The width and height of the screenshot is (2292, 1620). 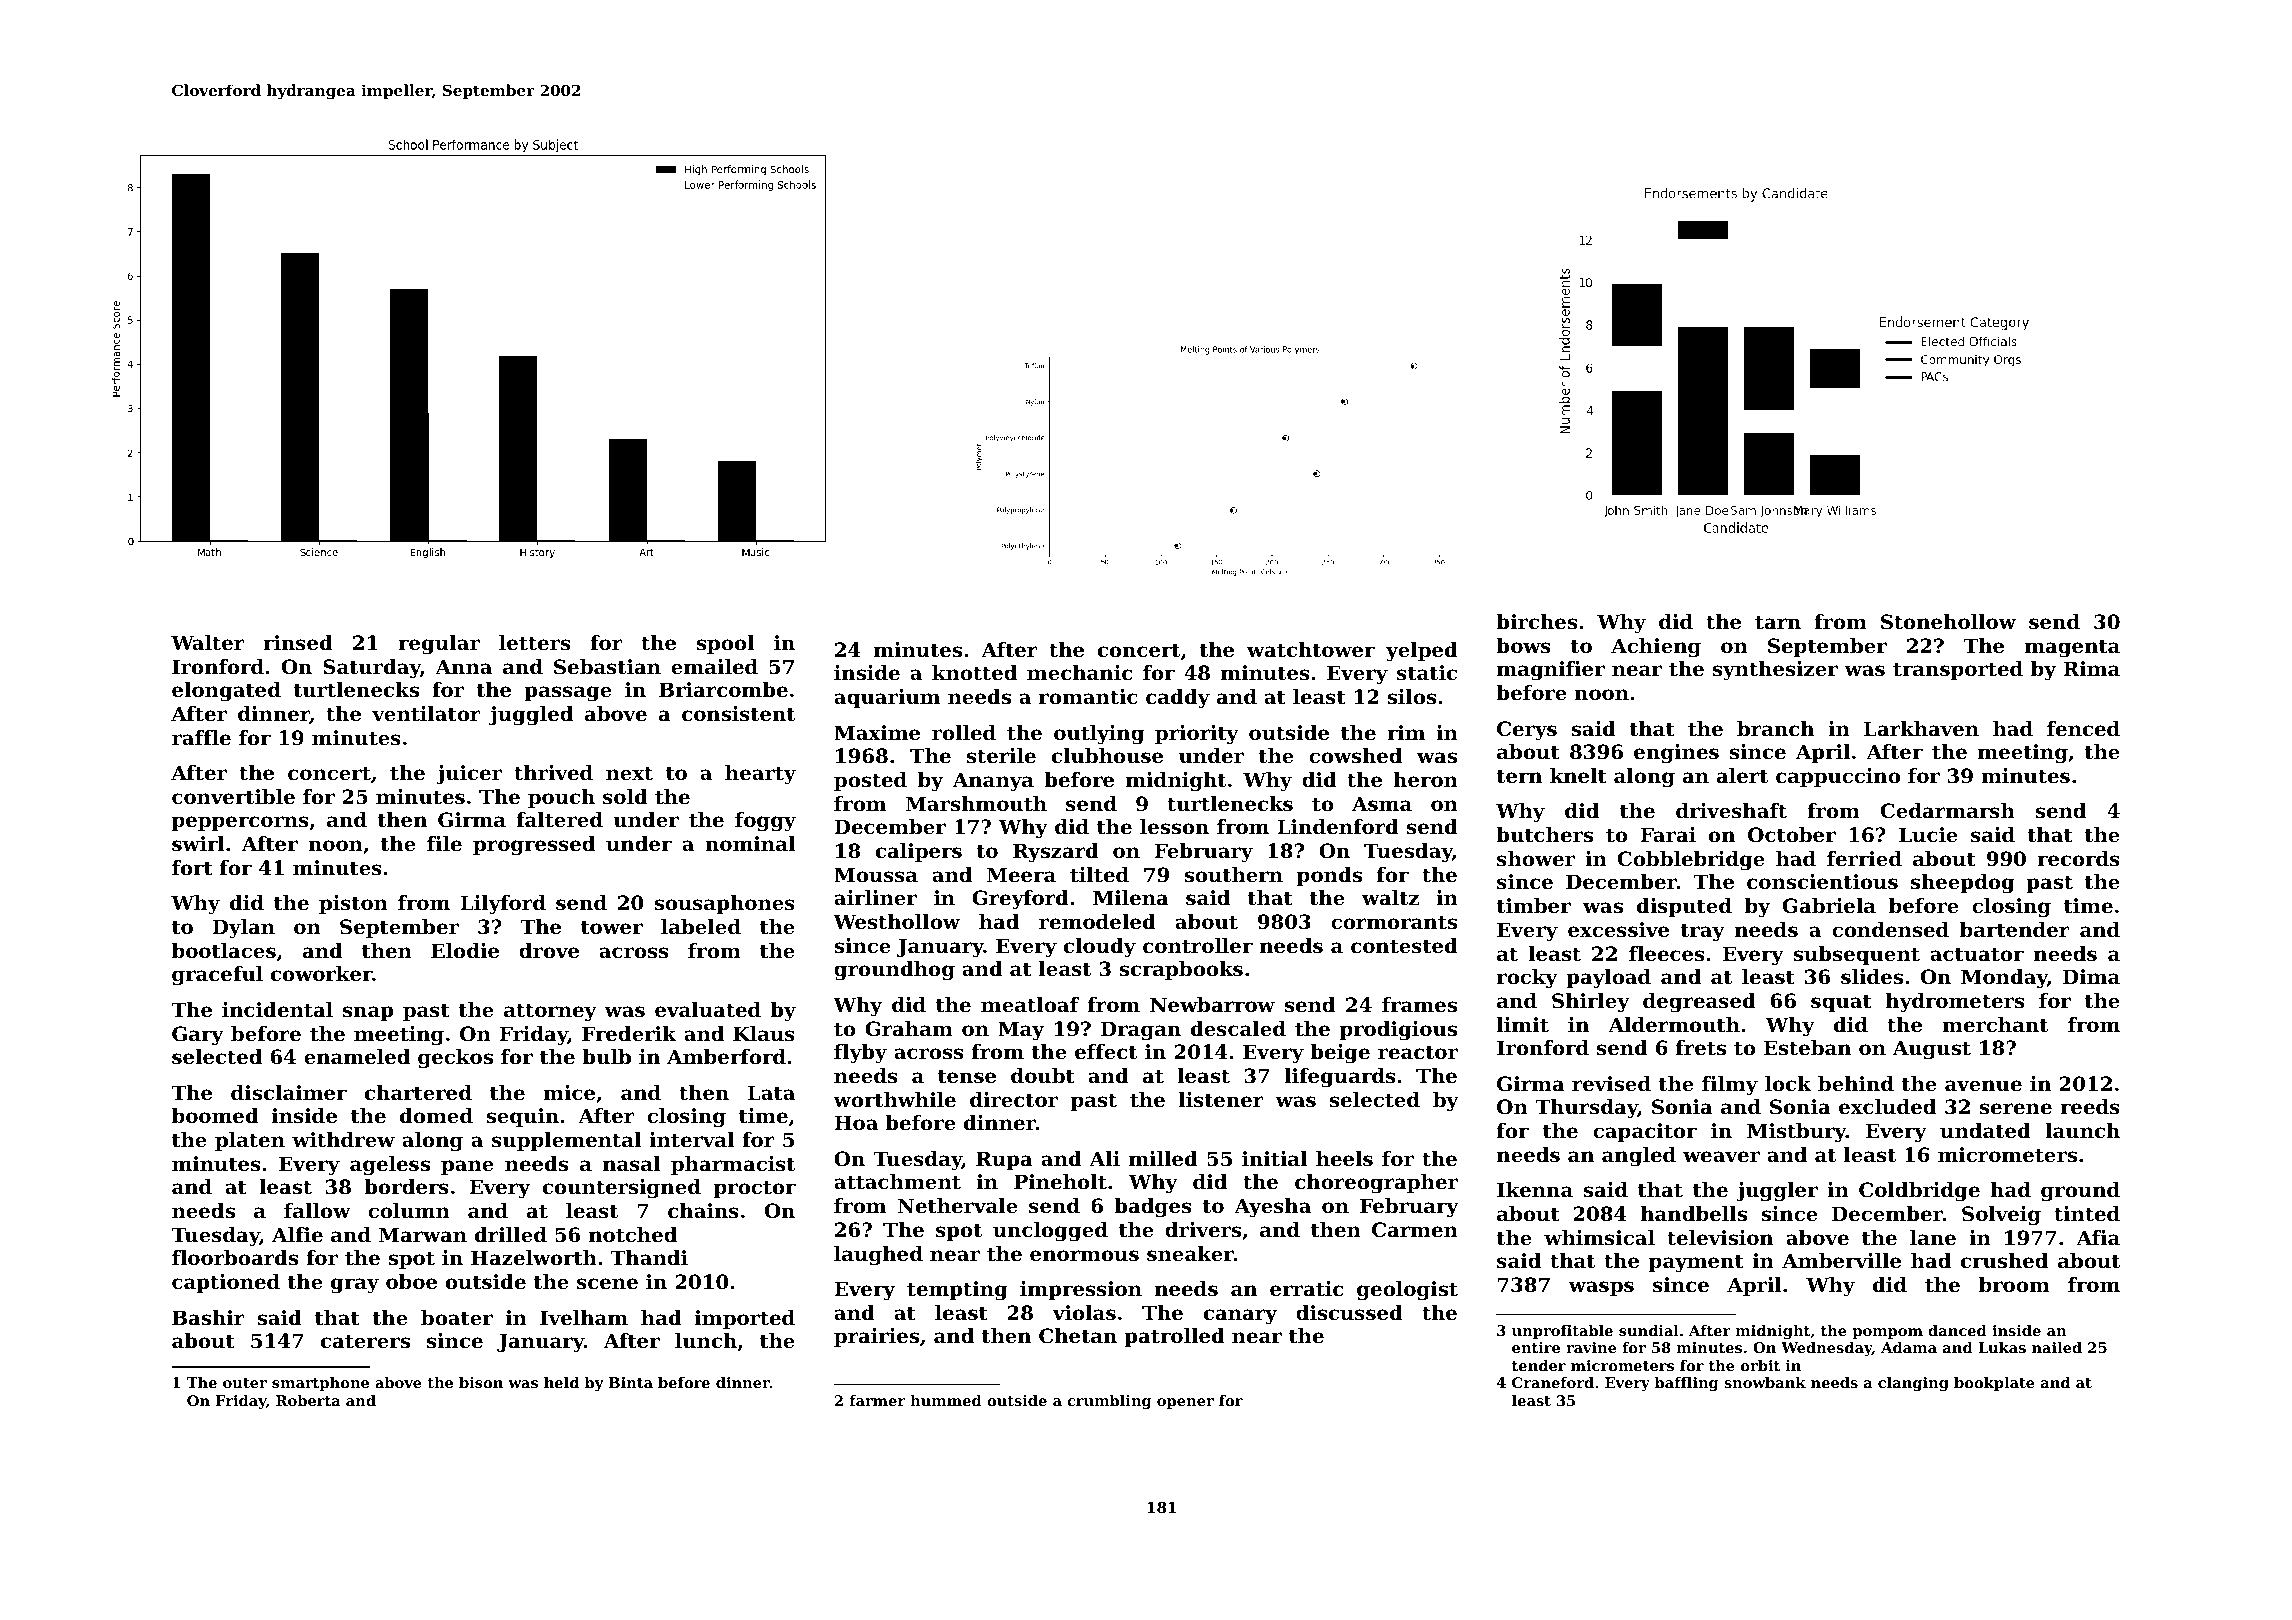 What do you see at coordinates (876, 1337) in the screenshot?
I see `prairies` at bounding box center [876, 1337].
